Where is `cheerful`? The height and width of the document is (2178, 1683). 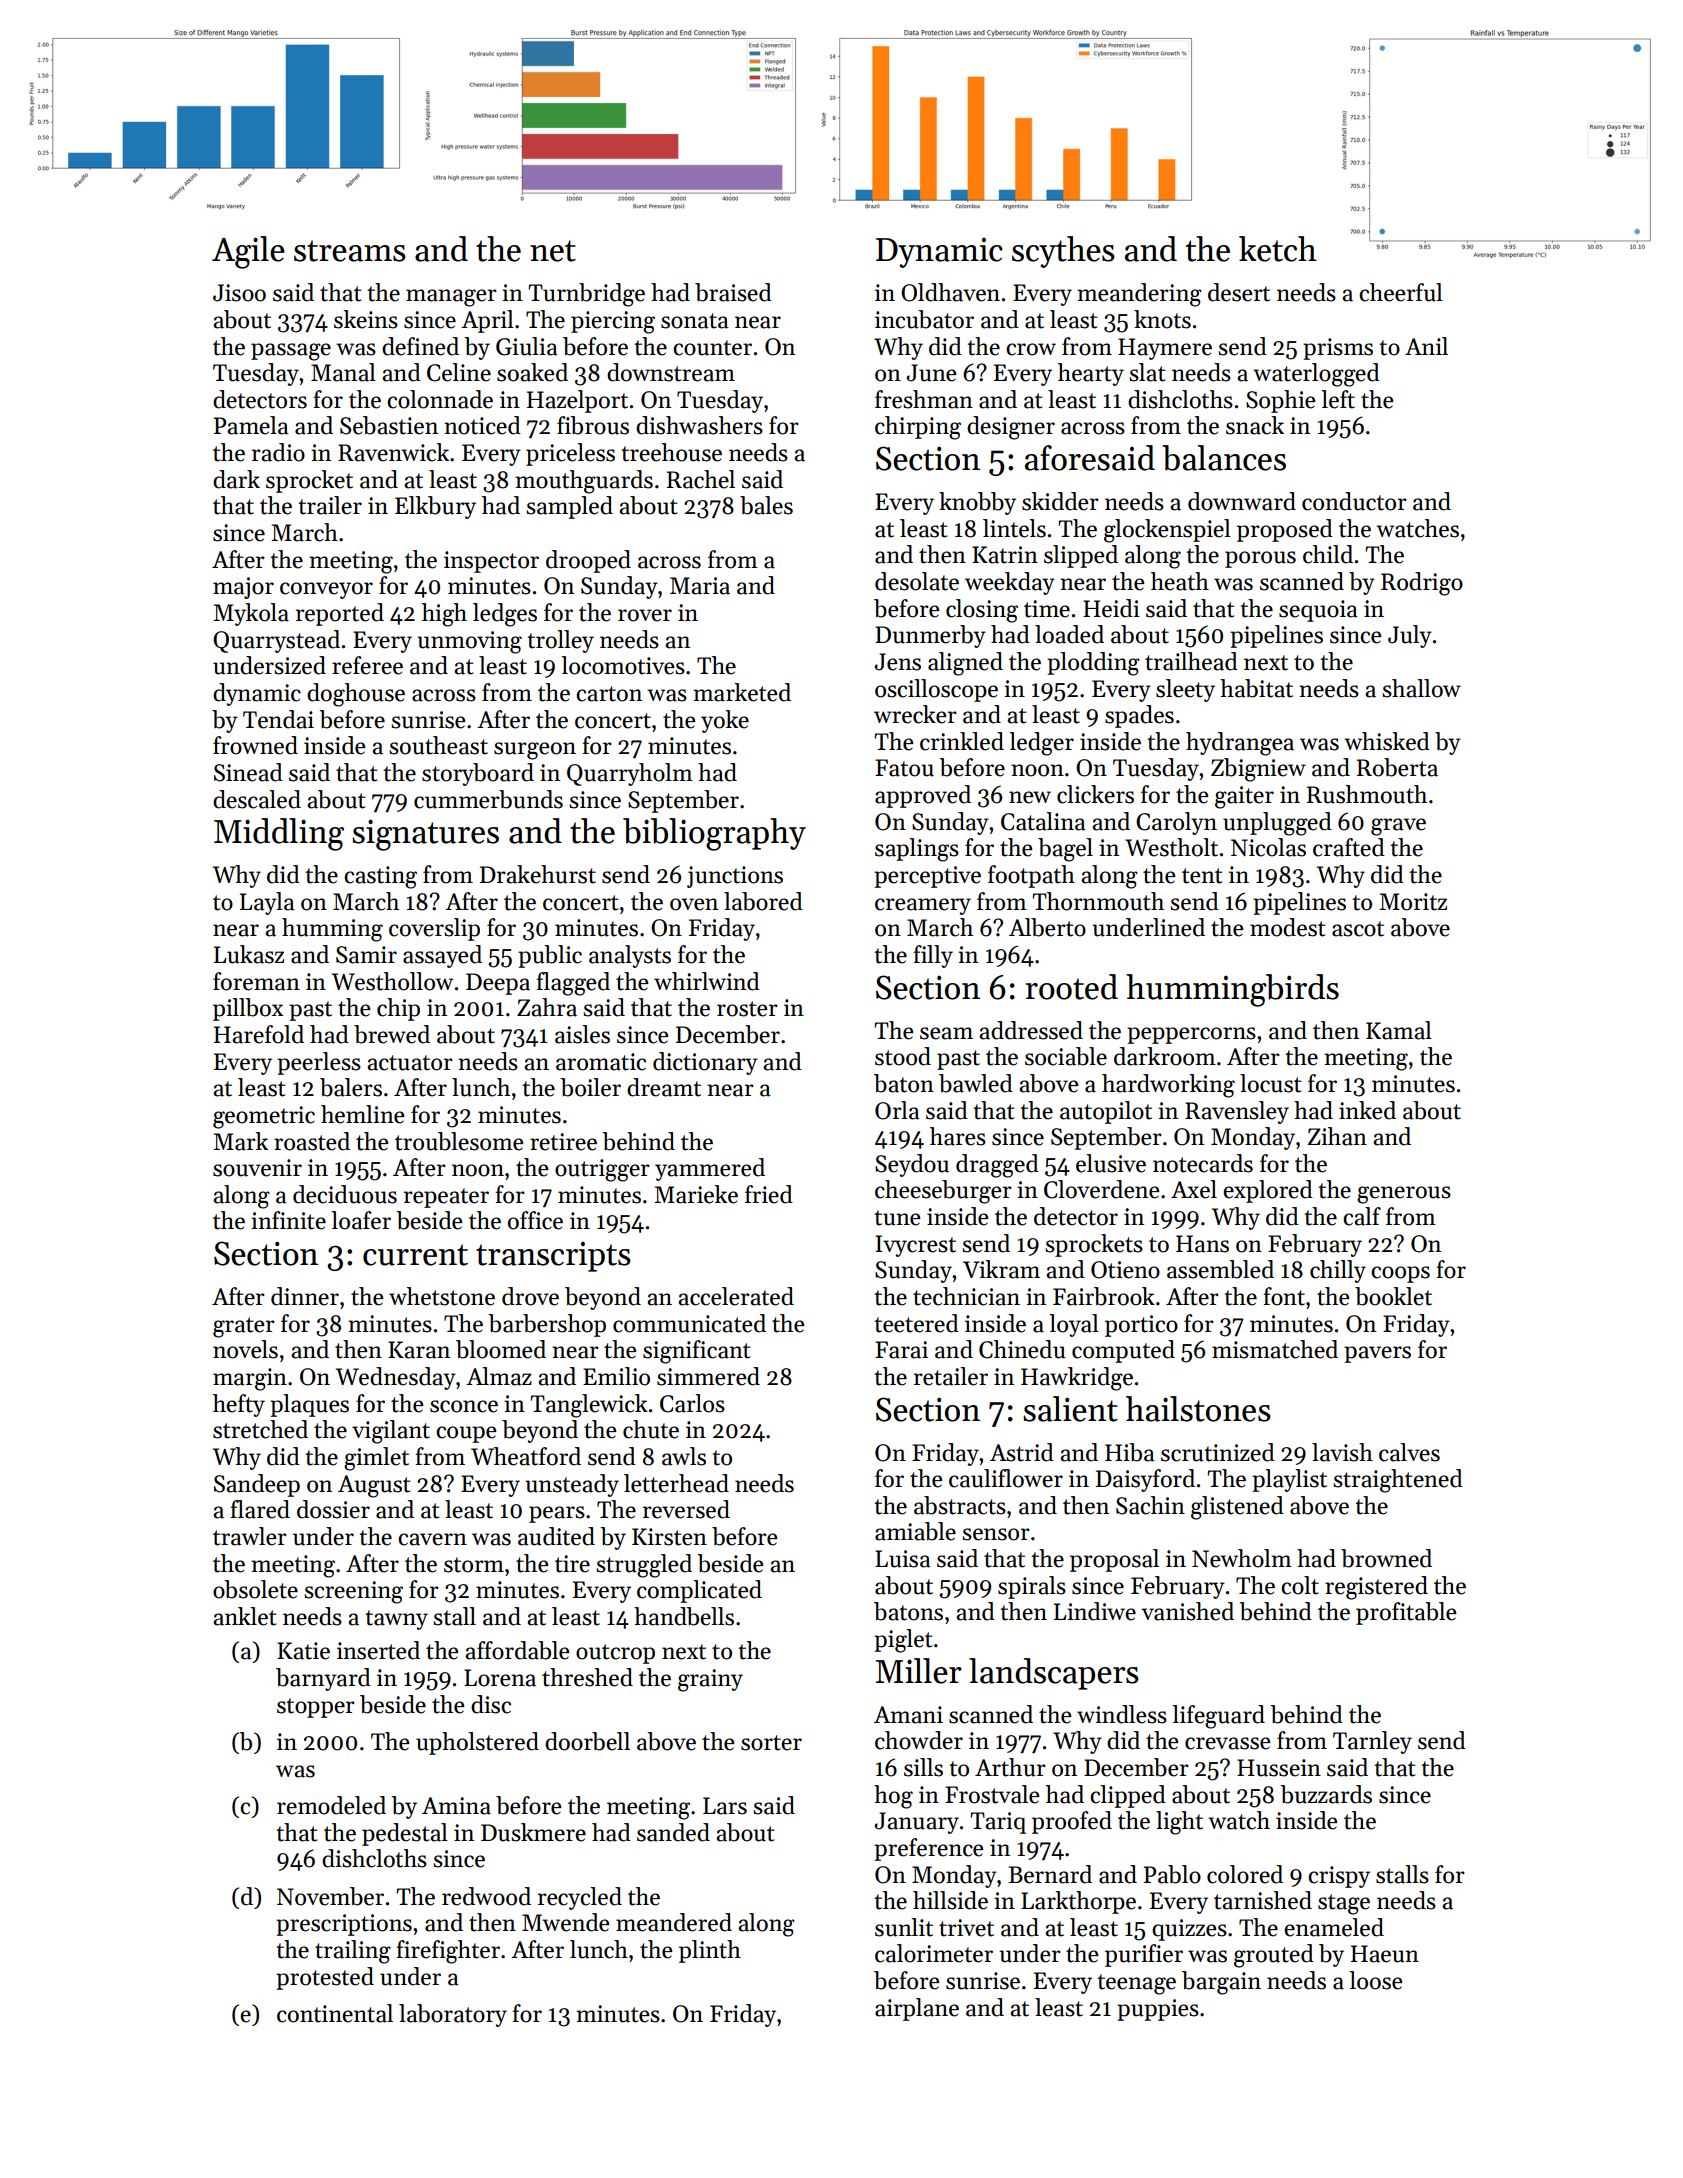 cheerful is located at coordinates (1401, 292).
